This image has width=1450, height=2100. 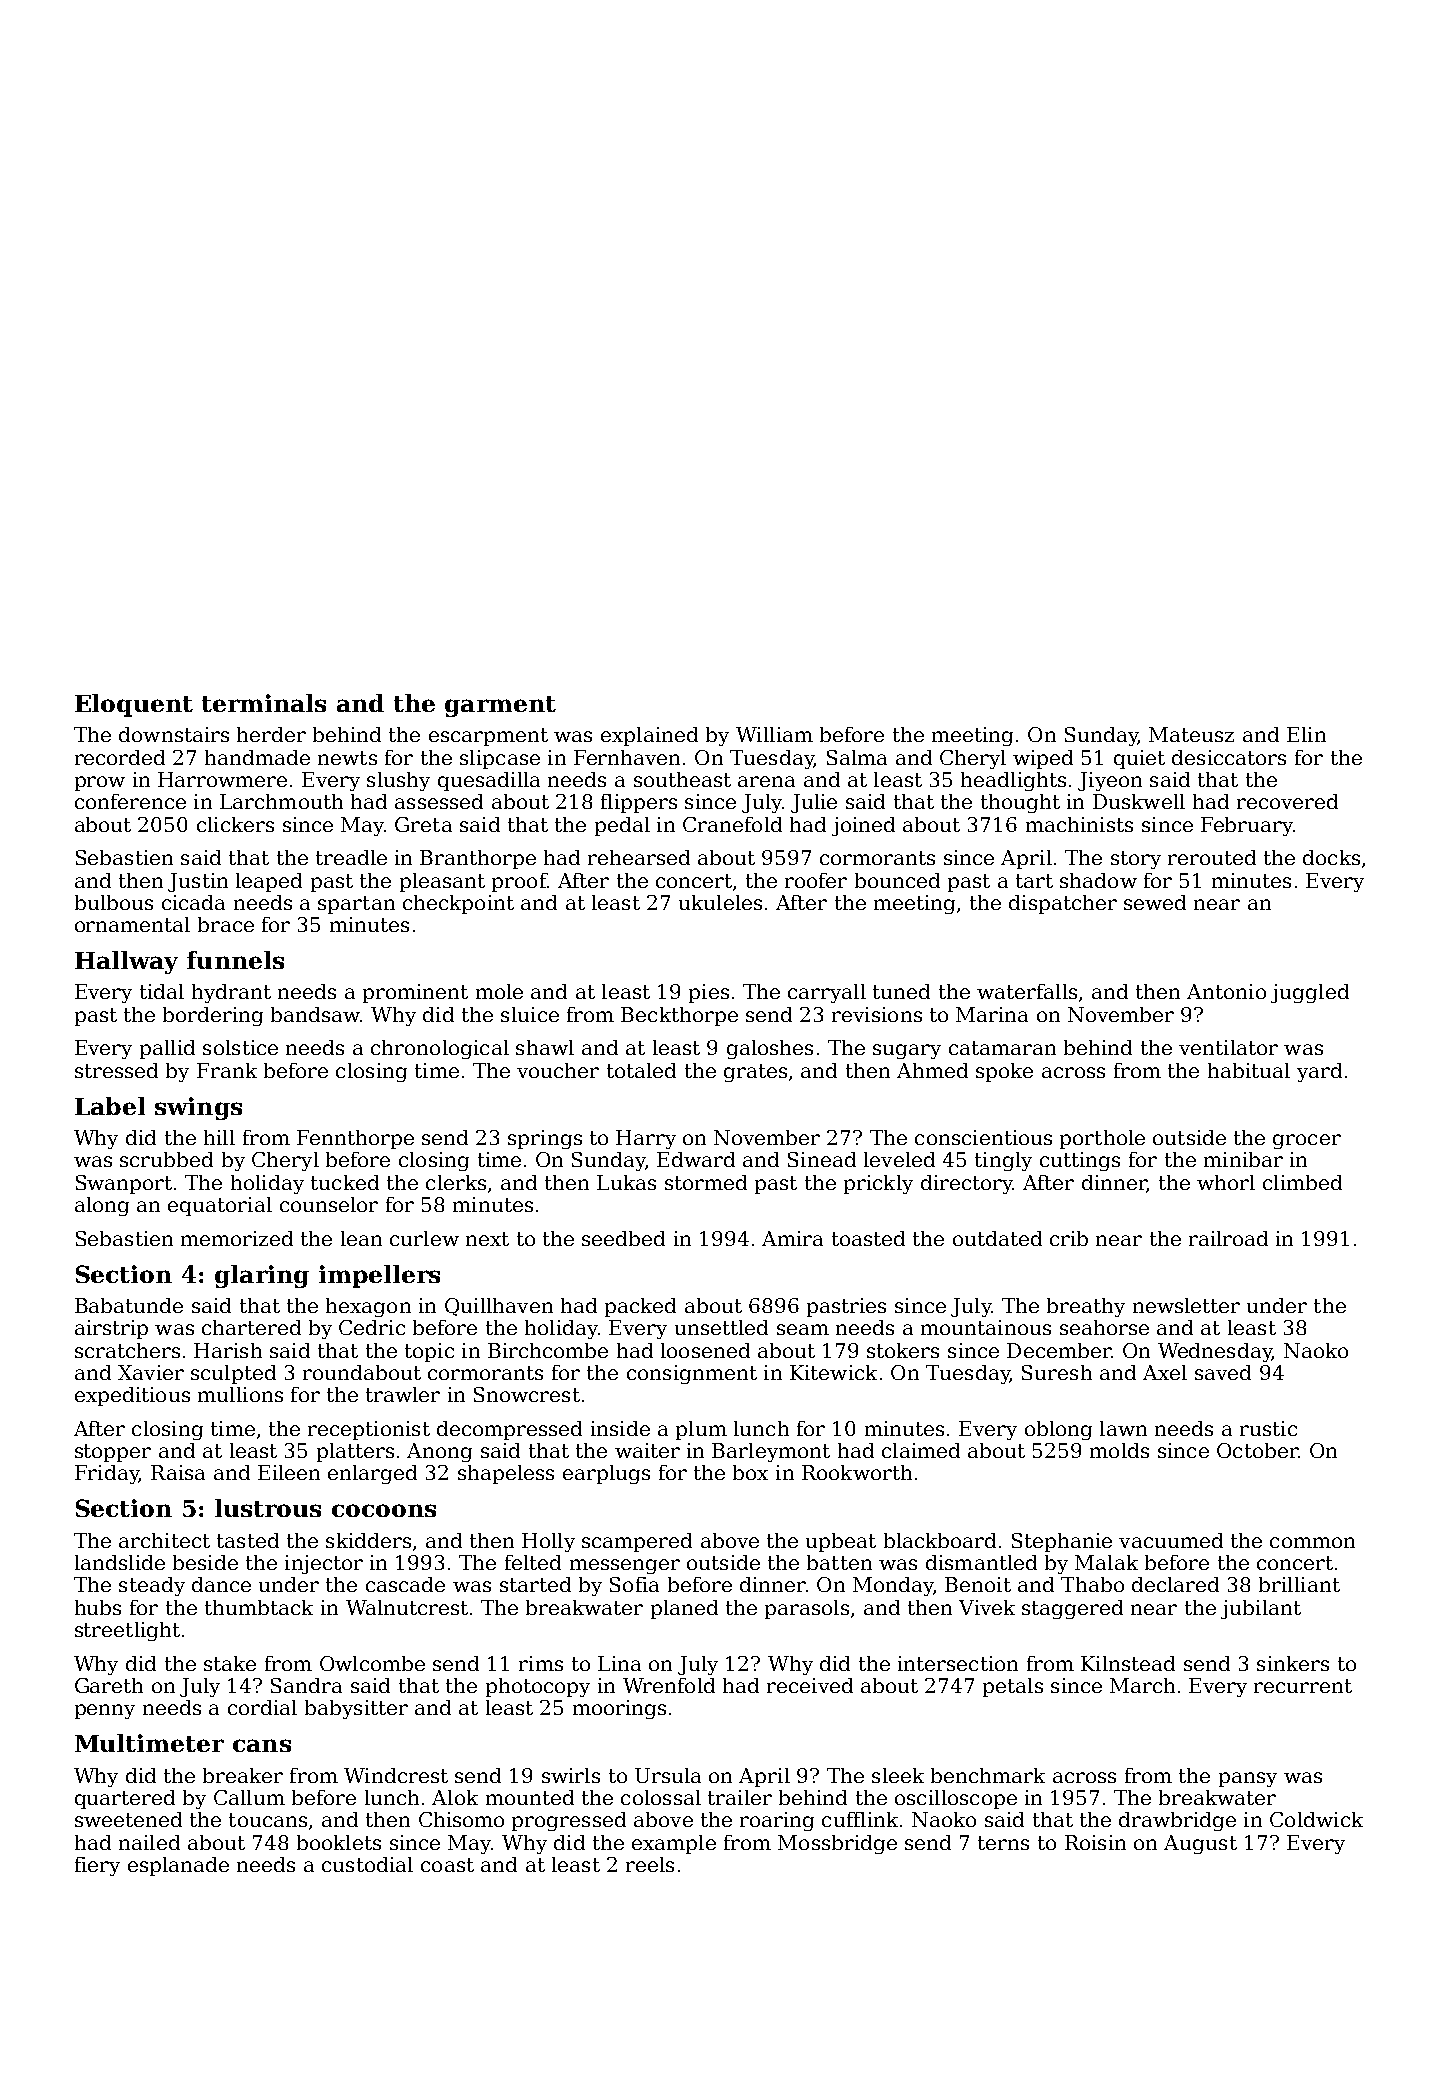 I want to click on mountainous, so click(x=986, y=1327).
